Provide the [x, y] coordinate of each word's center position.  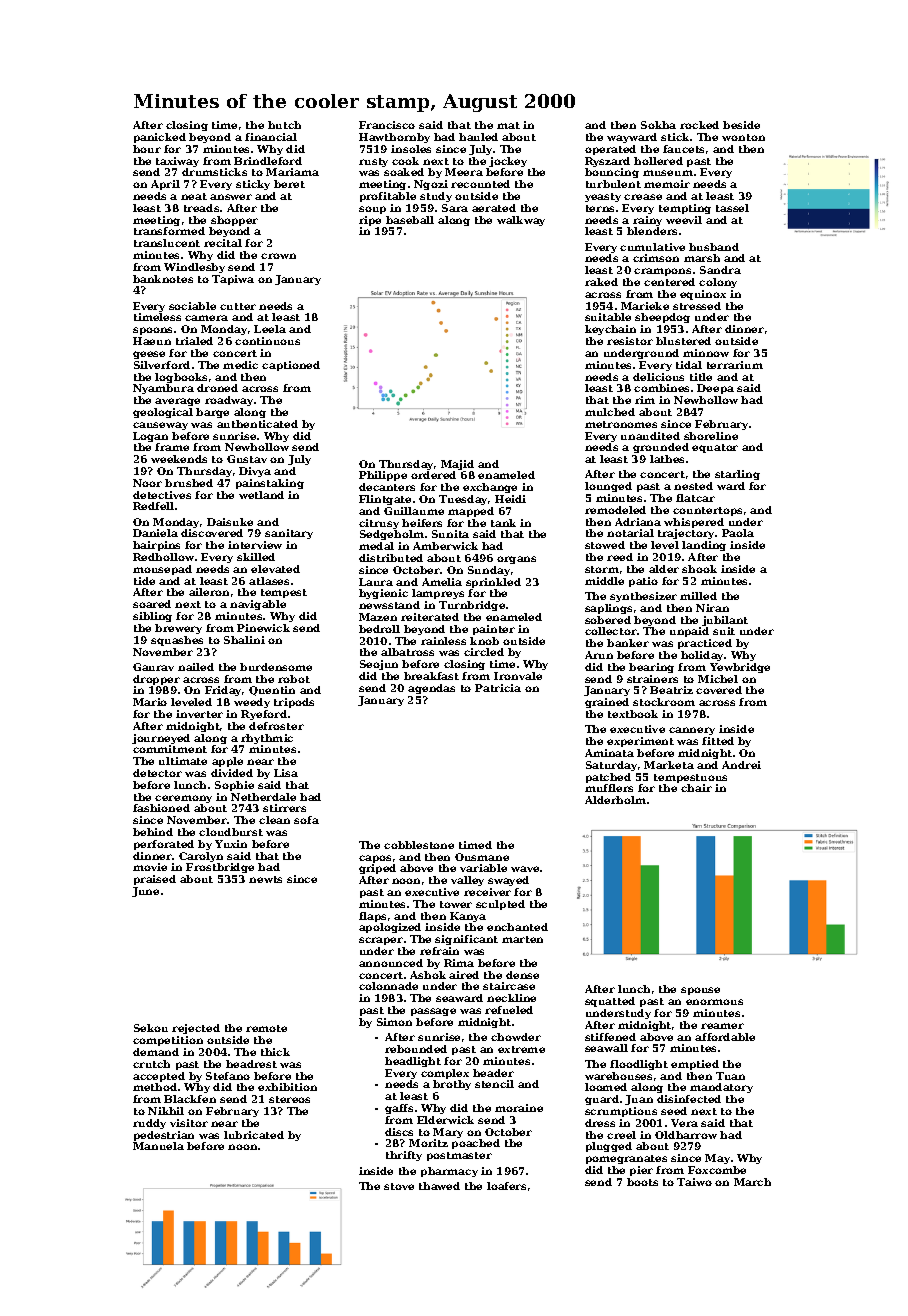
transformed [169, 231]
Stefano [228, 1076]
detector [157, 773]
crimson [656, 258]
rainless [443, 641]
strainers [652, 679]
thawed [439, 1186]
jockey [508, 162]
